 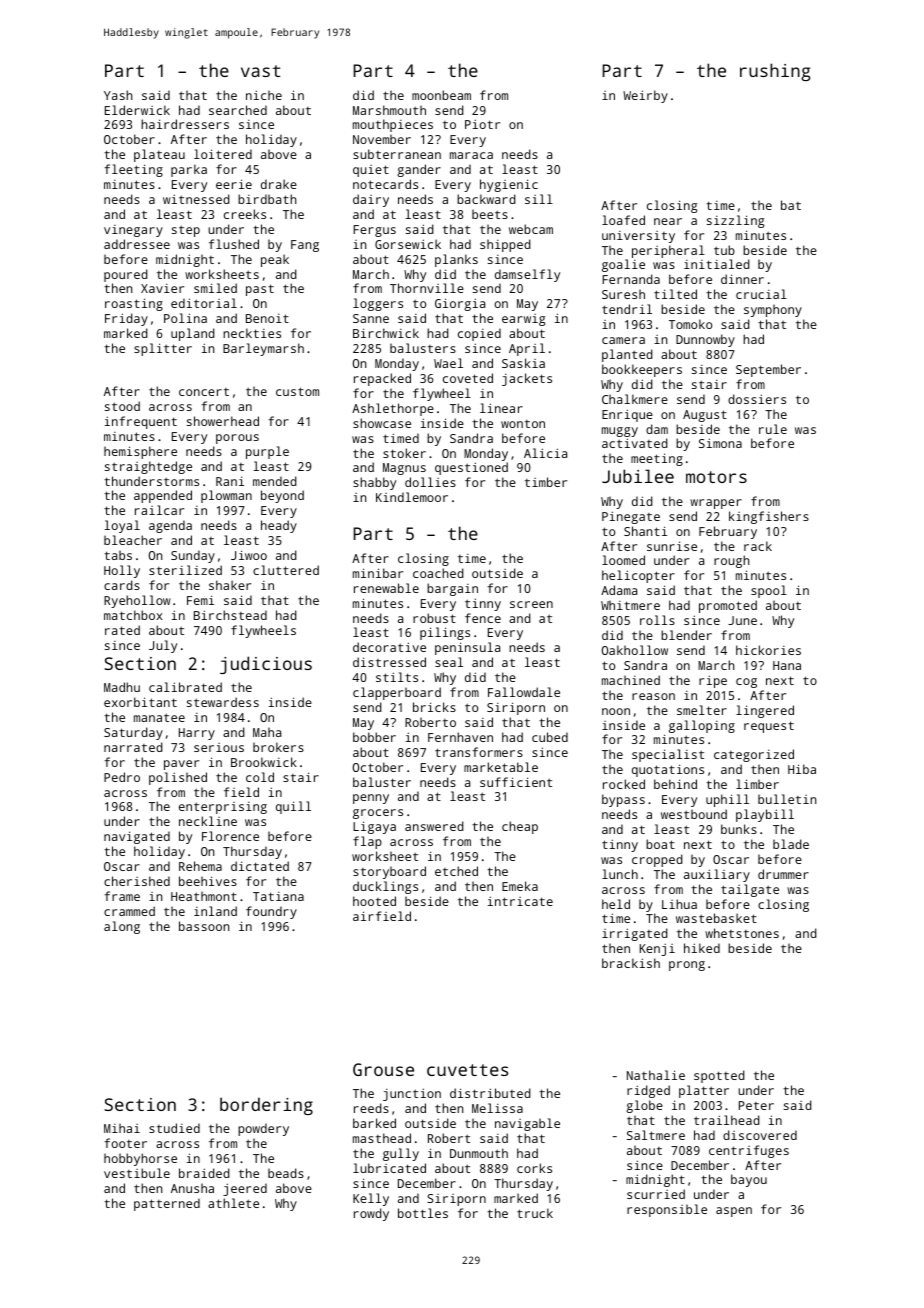 I want to click on cluttered, so click(x=286, y=570).
